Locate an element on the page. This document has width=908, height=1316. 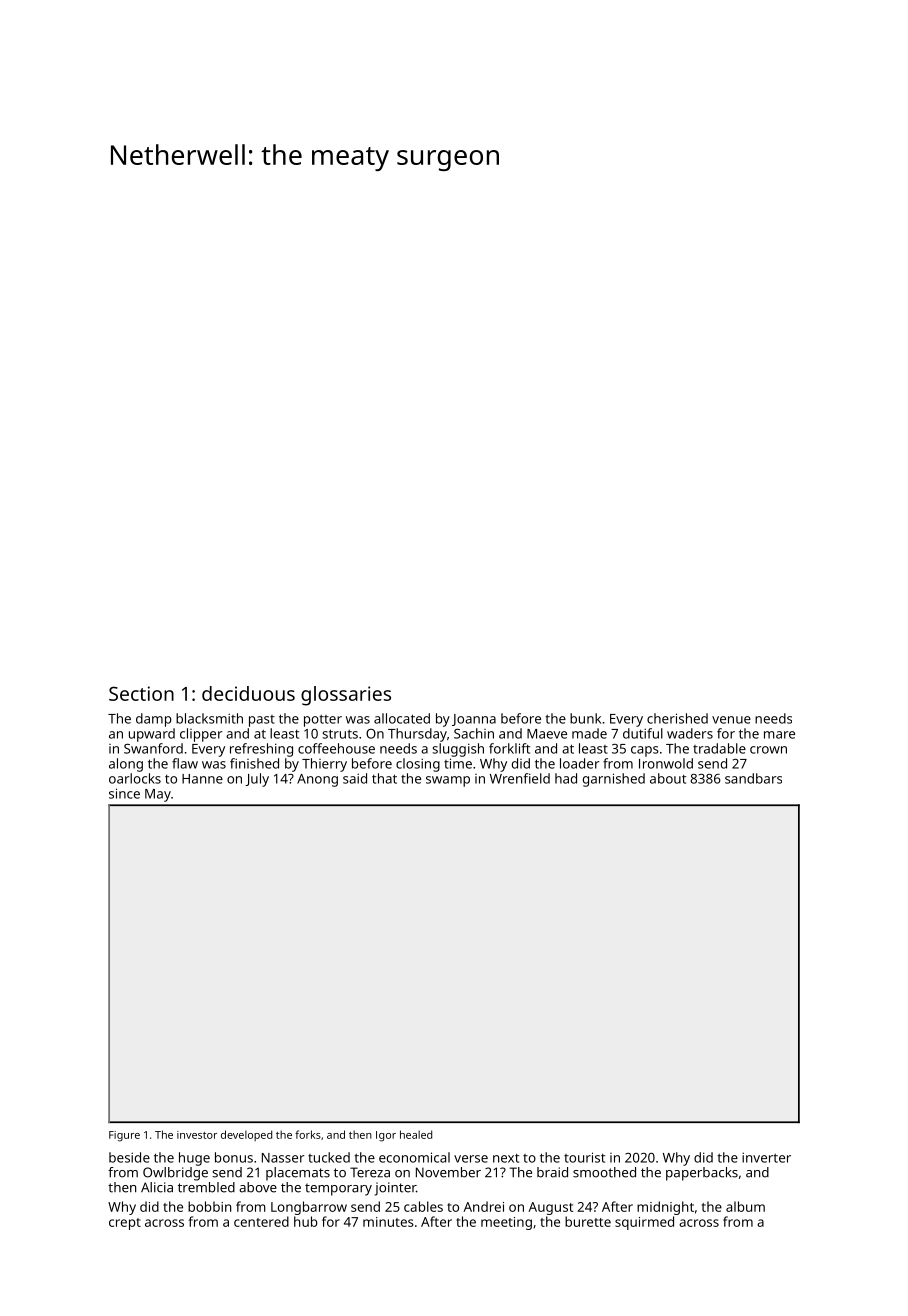
Alicia is located at coordinates (157, 1187).
